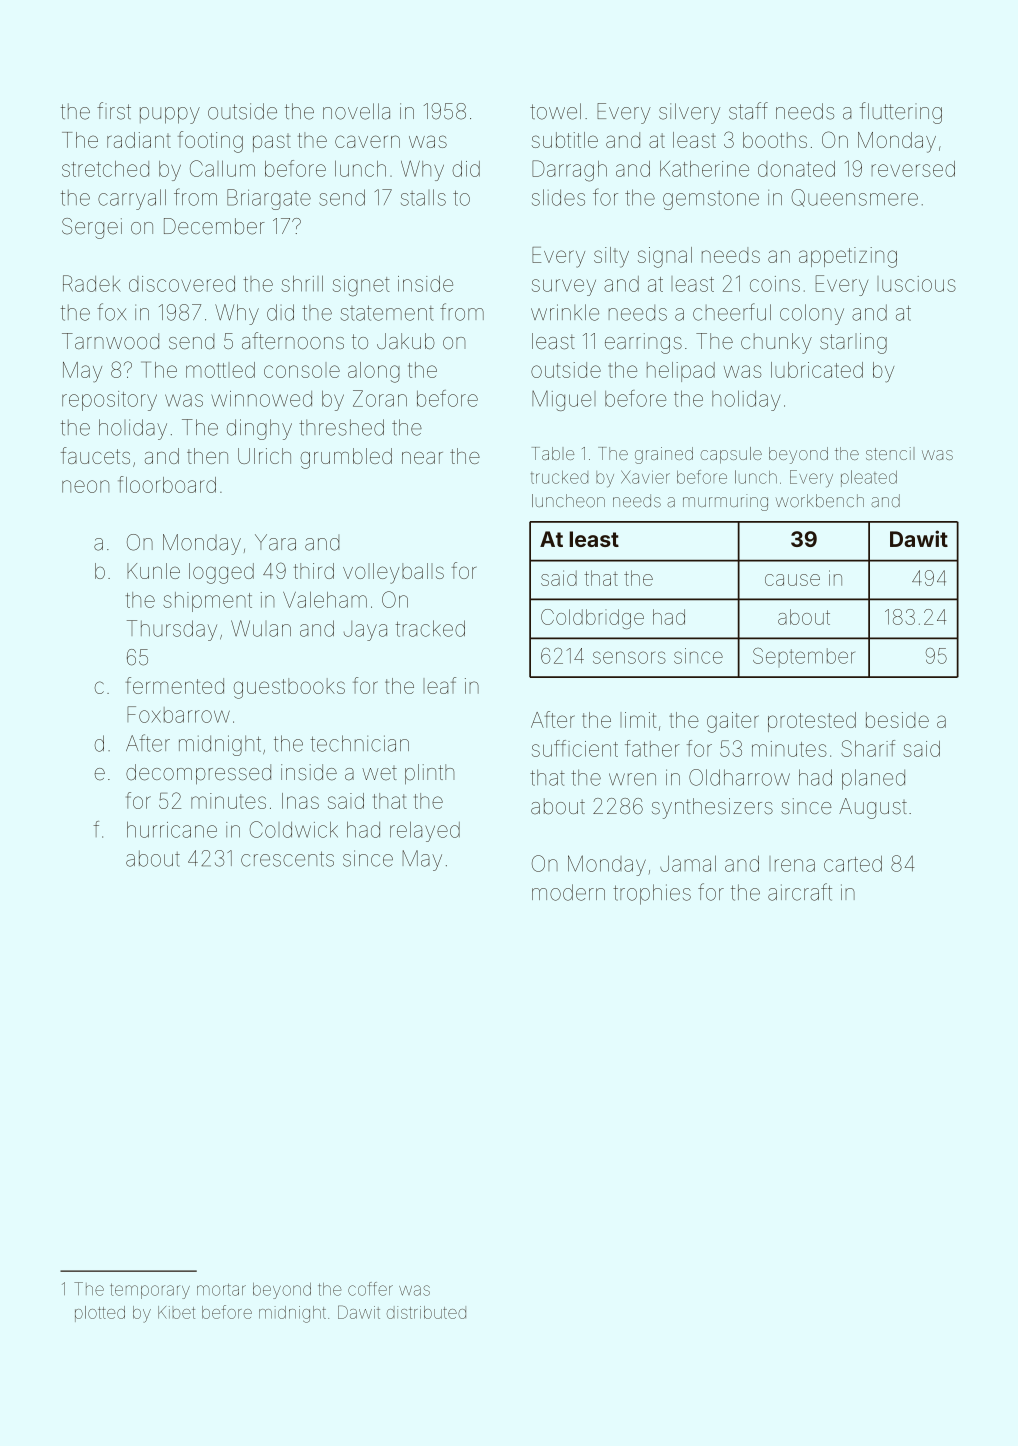 The height and width of the image is (1446, 1018). Describe the element at coordinates (109, 401) in the image. I see `repository` at that location.
